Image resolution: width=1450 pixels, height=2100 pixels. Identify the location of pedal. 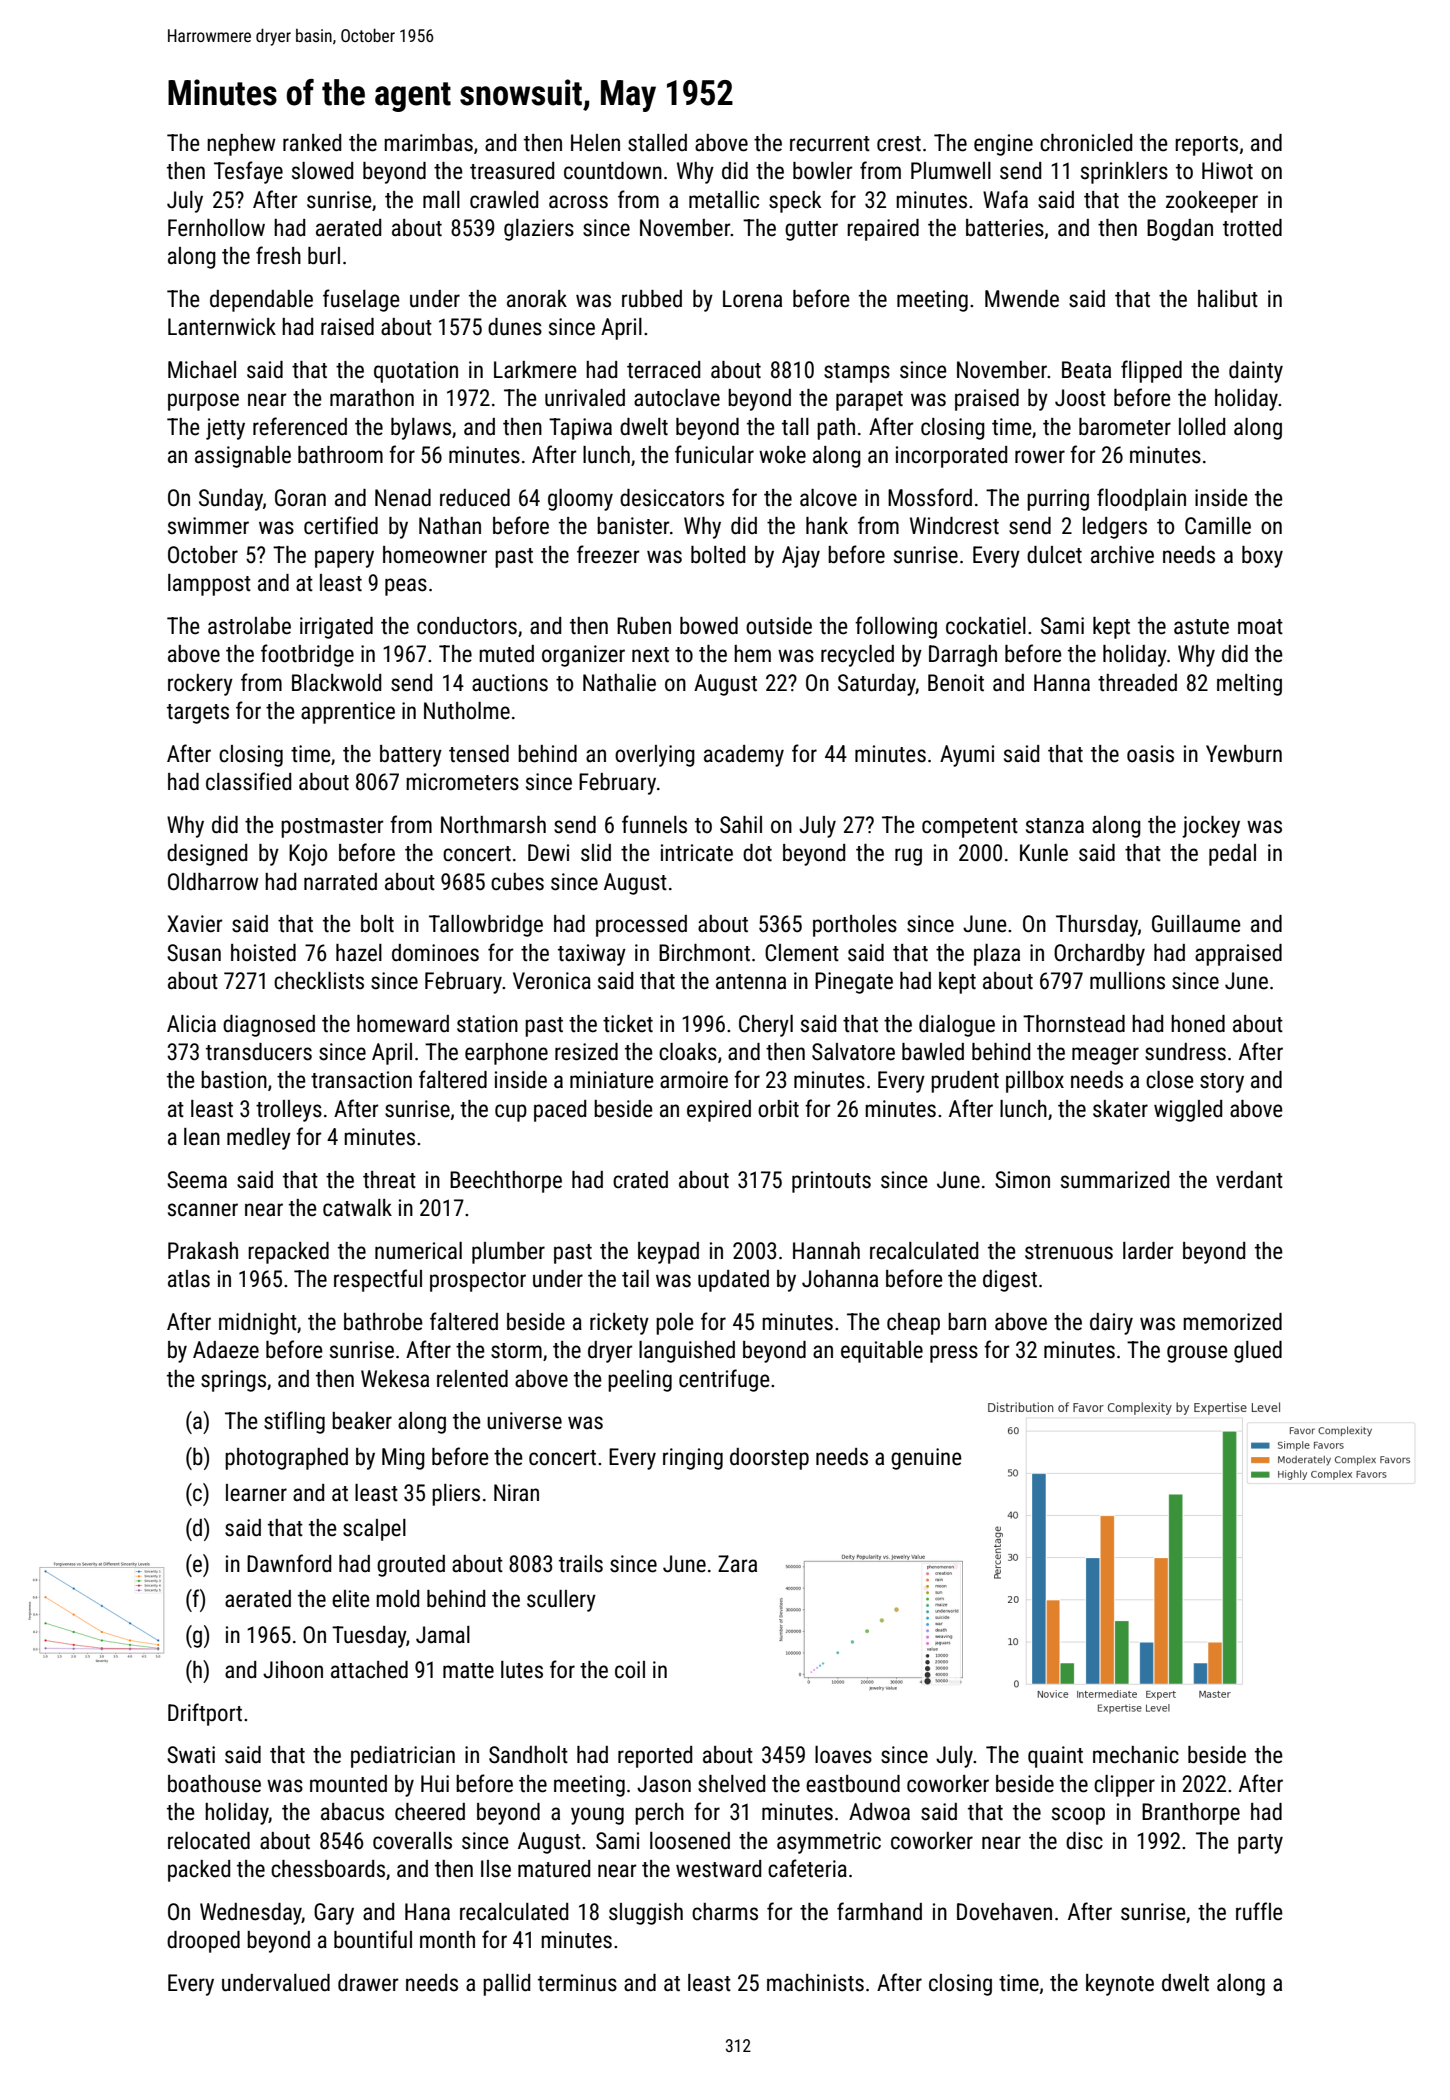
(1232, 855).
